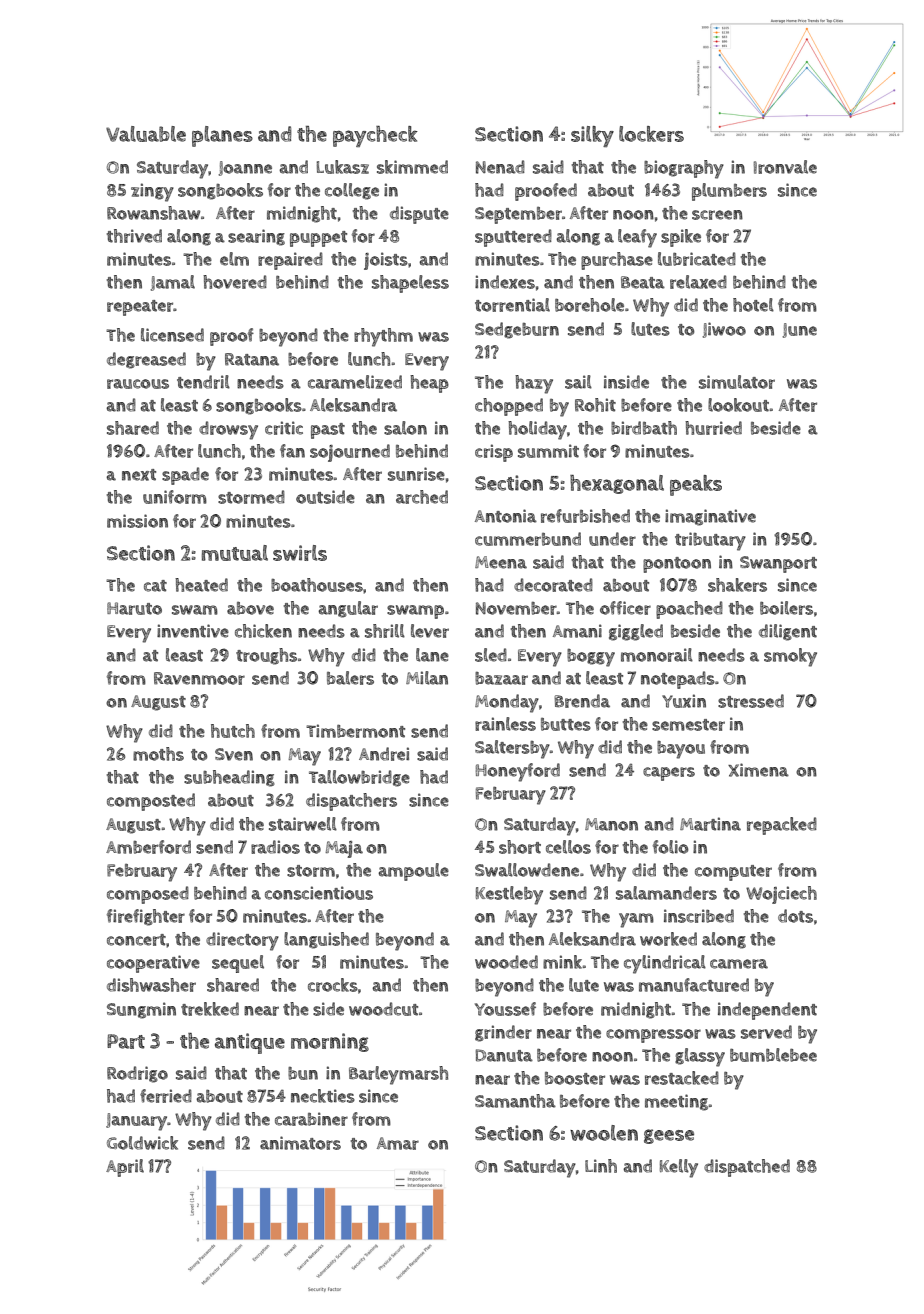 The width and height of the screenshot is (924, 1314). What do you see at coordinates (491, 655) in the screenshot?
I see `sled` at bounding box center [491, 655].
